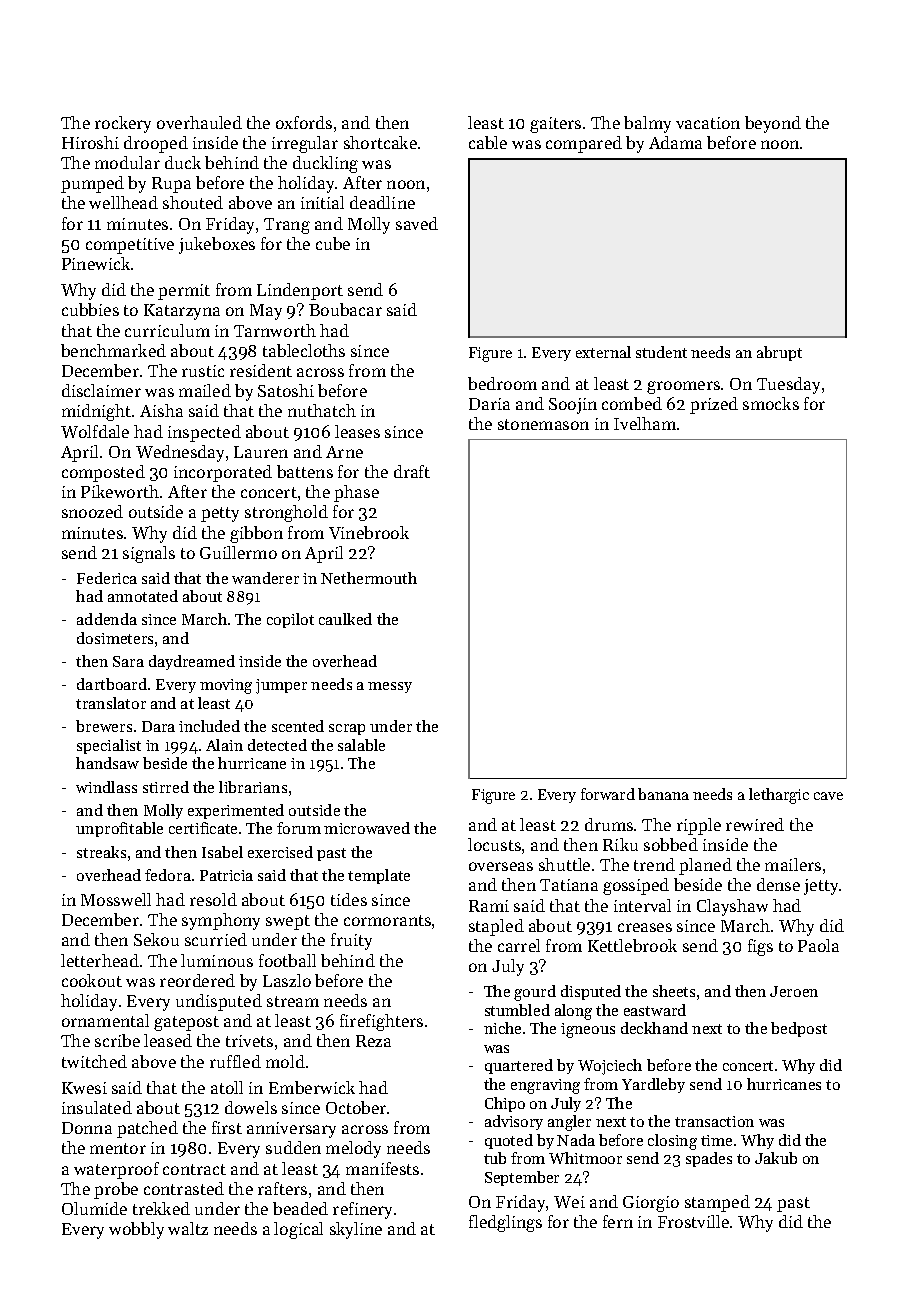  Describe the element at coordinates (663, 794) in the screenshot. I see `banana` at that location.
